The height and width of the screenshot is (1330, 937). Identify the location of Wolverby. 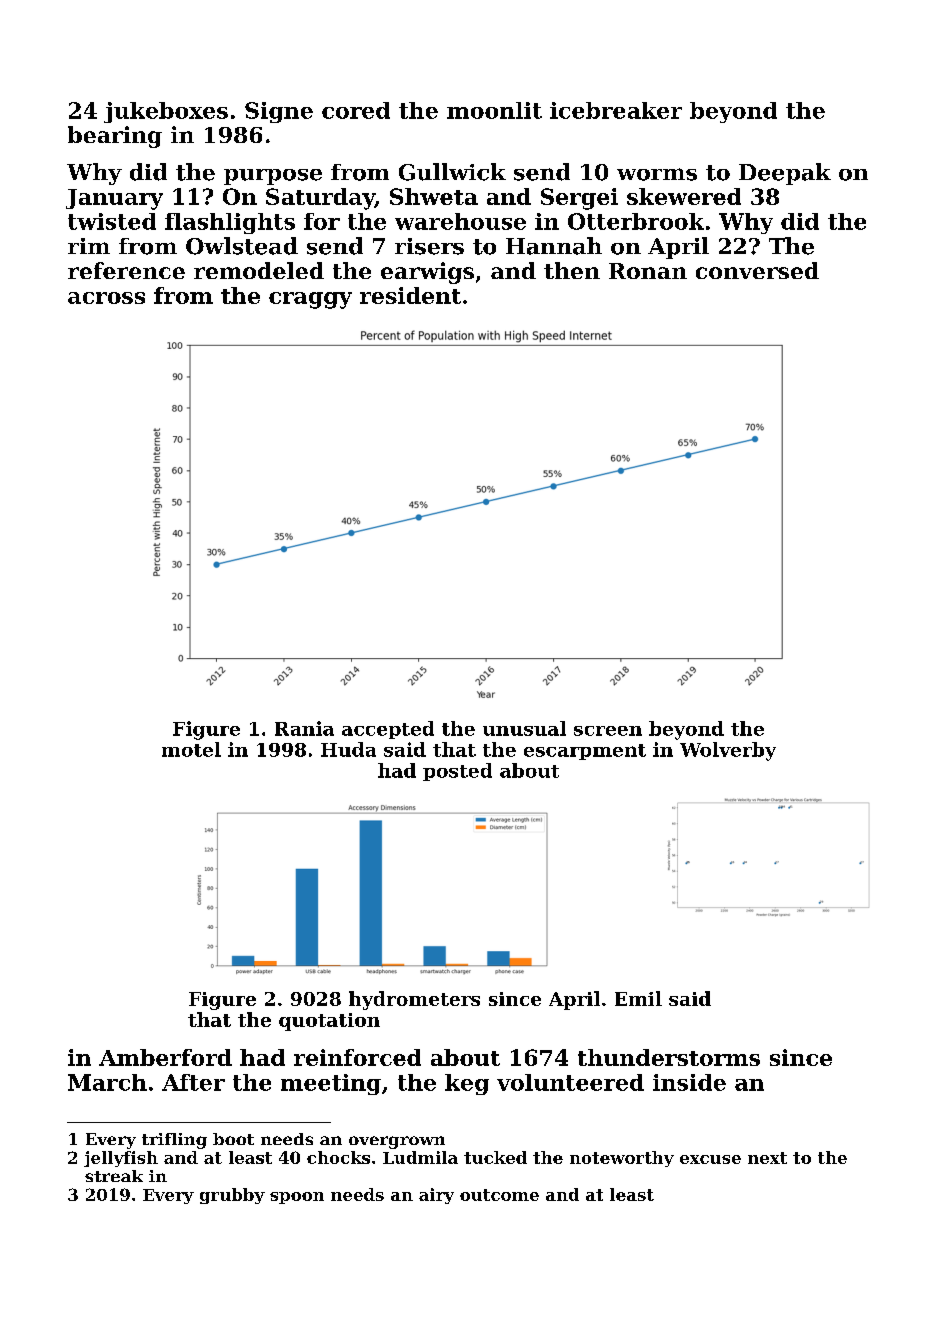
(728, 751).
